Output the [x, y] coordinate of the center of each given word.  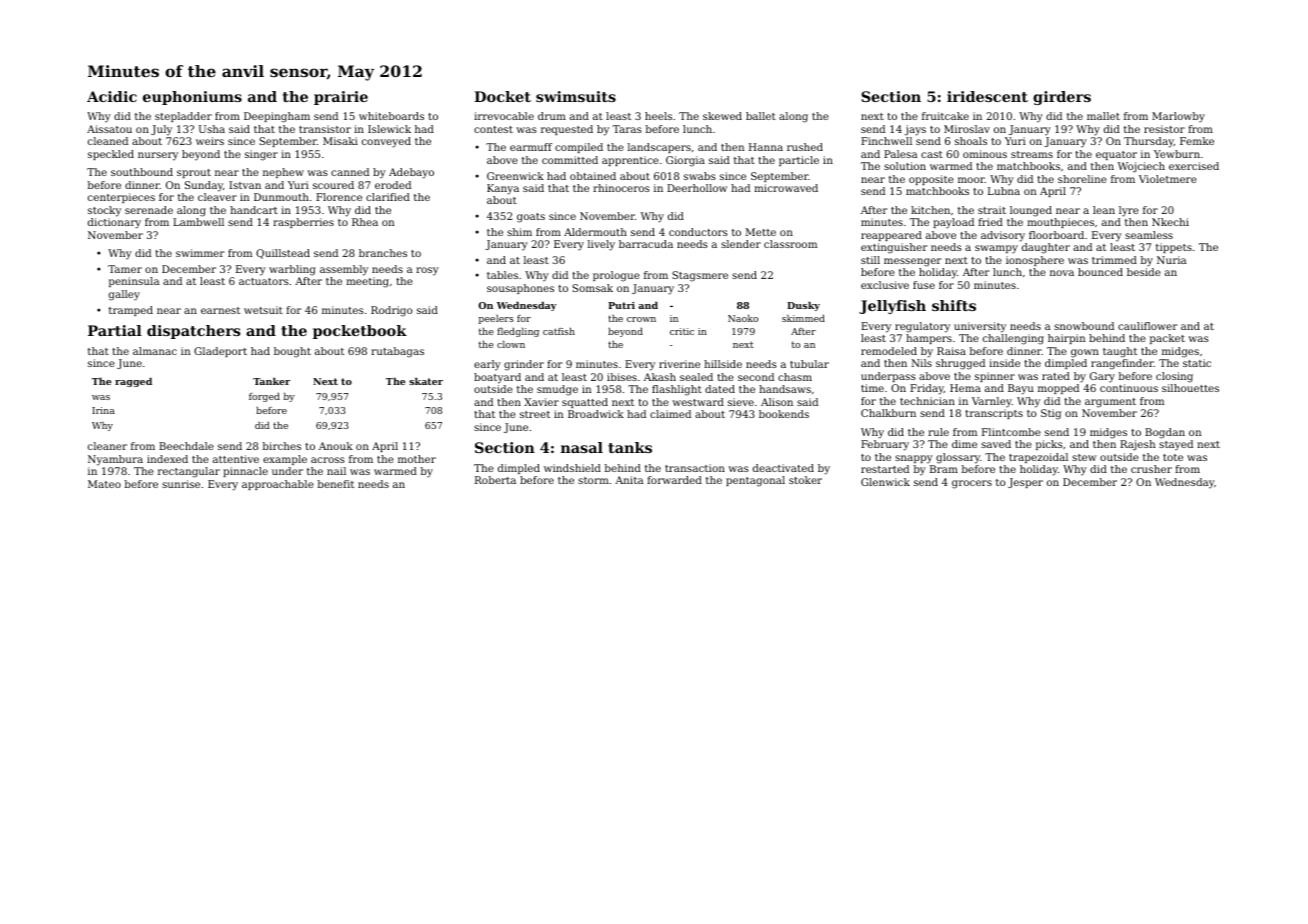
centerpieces [121, 198]
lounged [1031, 211]
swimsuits [576, 96]
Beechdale [186, 446]
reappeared [891, 236]
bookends [784, 414]
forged [264, 397]
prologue [616, 276]
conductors [698, 232]
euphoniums [192, 98]
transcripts [994, 414]
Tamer [125, 269]
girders [1062, 98]
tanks [630, 447]
